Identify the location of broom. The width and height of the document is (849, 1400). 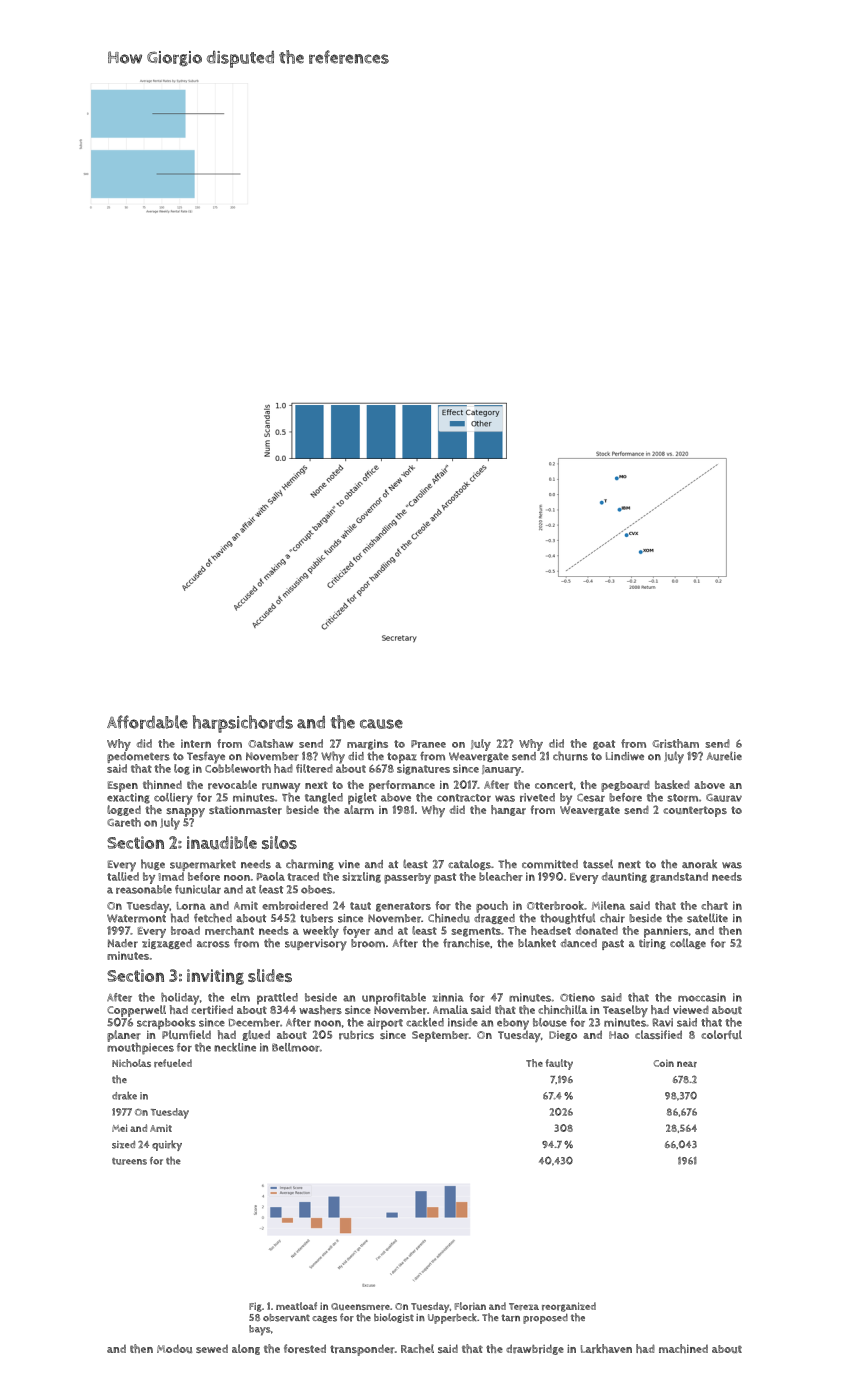
(368, 943).
